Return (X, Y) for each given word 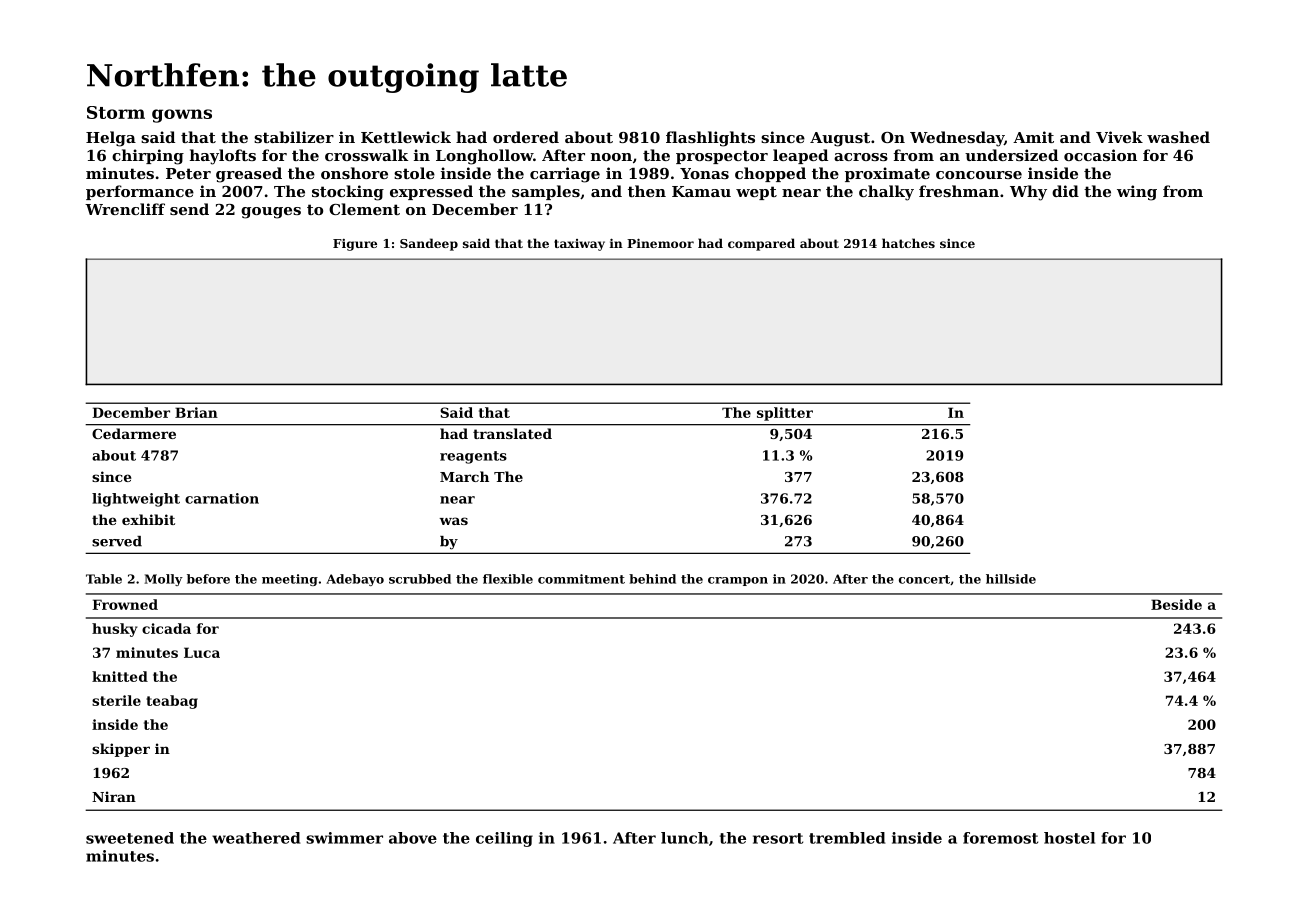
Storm (116, 112)
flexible (508, 579)
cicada (166, 628)
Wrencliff (125, 209)
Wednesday (957, 139)
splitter (785, 414)
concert (924, 579)
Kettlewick (406, 137)
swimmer (344, 838)
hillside (1011, 579)
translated (512, 433)
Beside (1176, 604)
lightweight (136, 500)
